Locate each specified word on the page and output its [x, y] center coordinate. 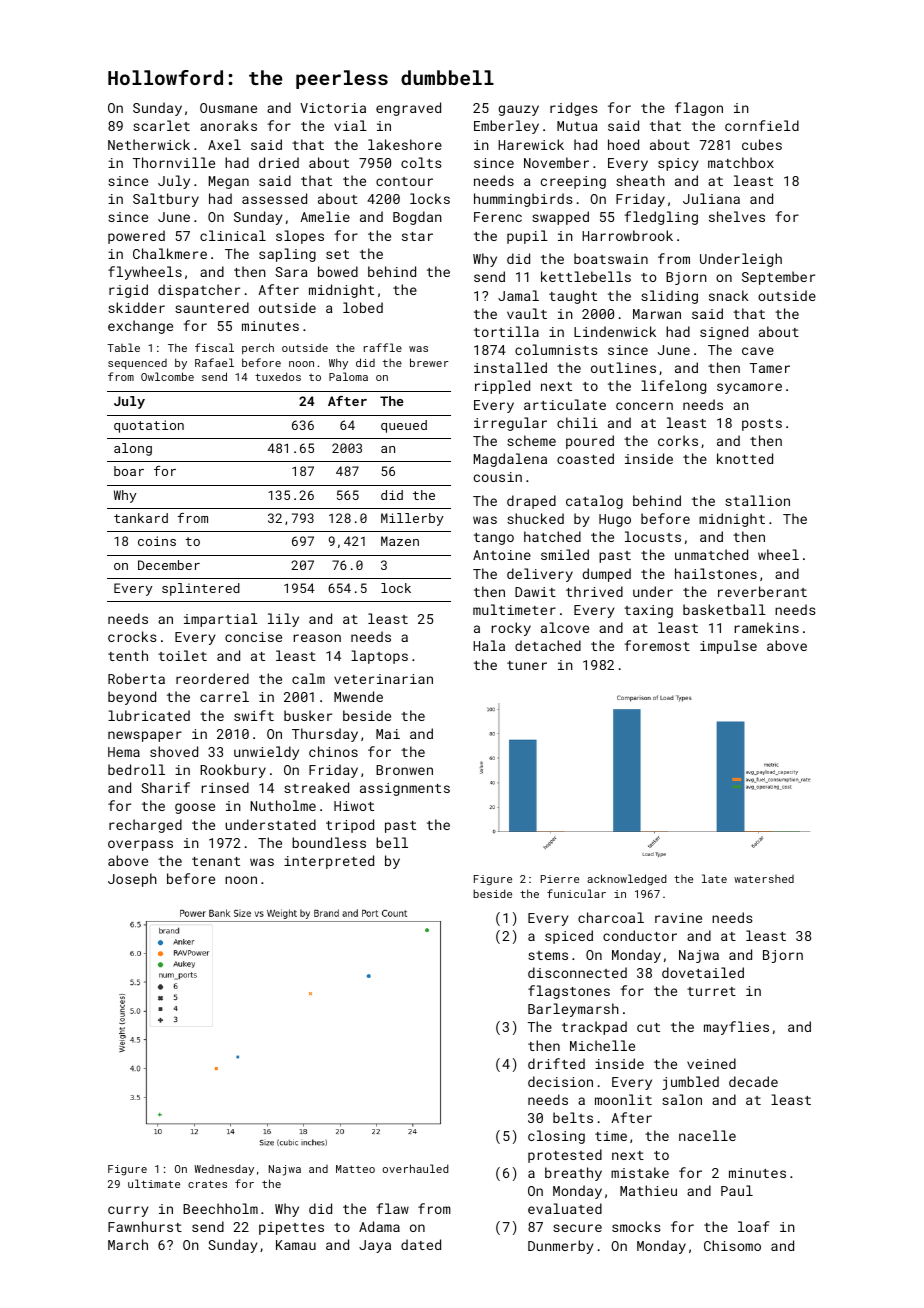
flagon [699, 109]
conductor [640, 935]
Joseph [132, 880]
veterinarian [383, 679]
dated [421, 1244]
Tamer [770, 368]
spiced [569, 937]
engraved [408, 109]
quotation [149, 426]
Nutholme [283, 805]
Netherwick [149, 144]
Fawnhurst [145, 1226]
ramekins [767, 627]
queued [404, 426]
